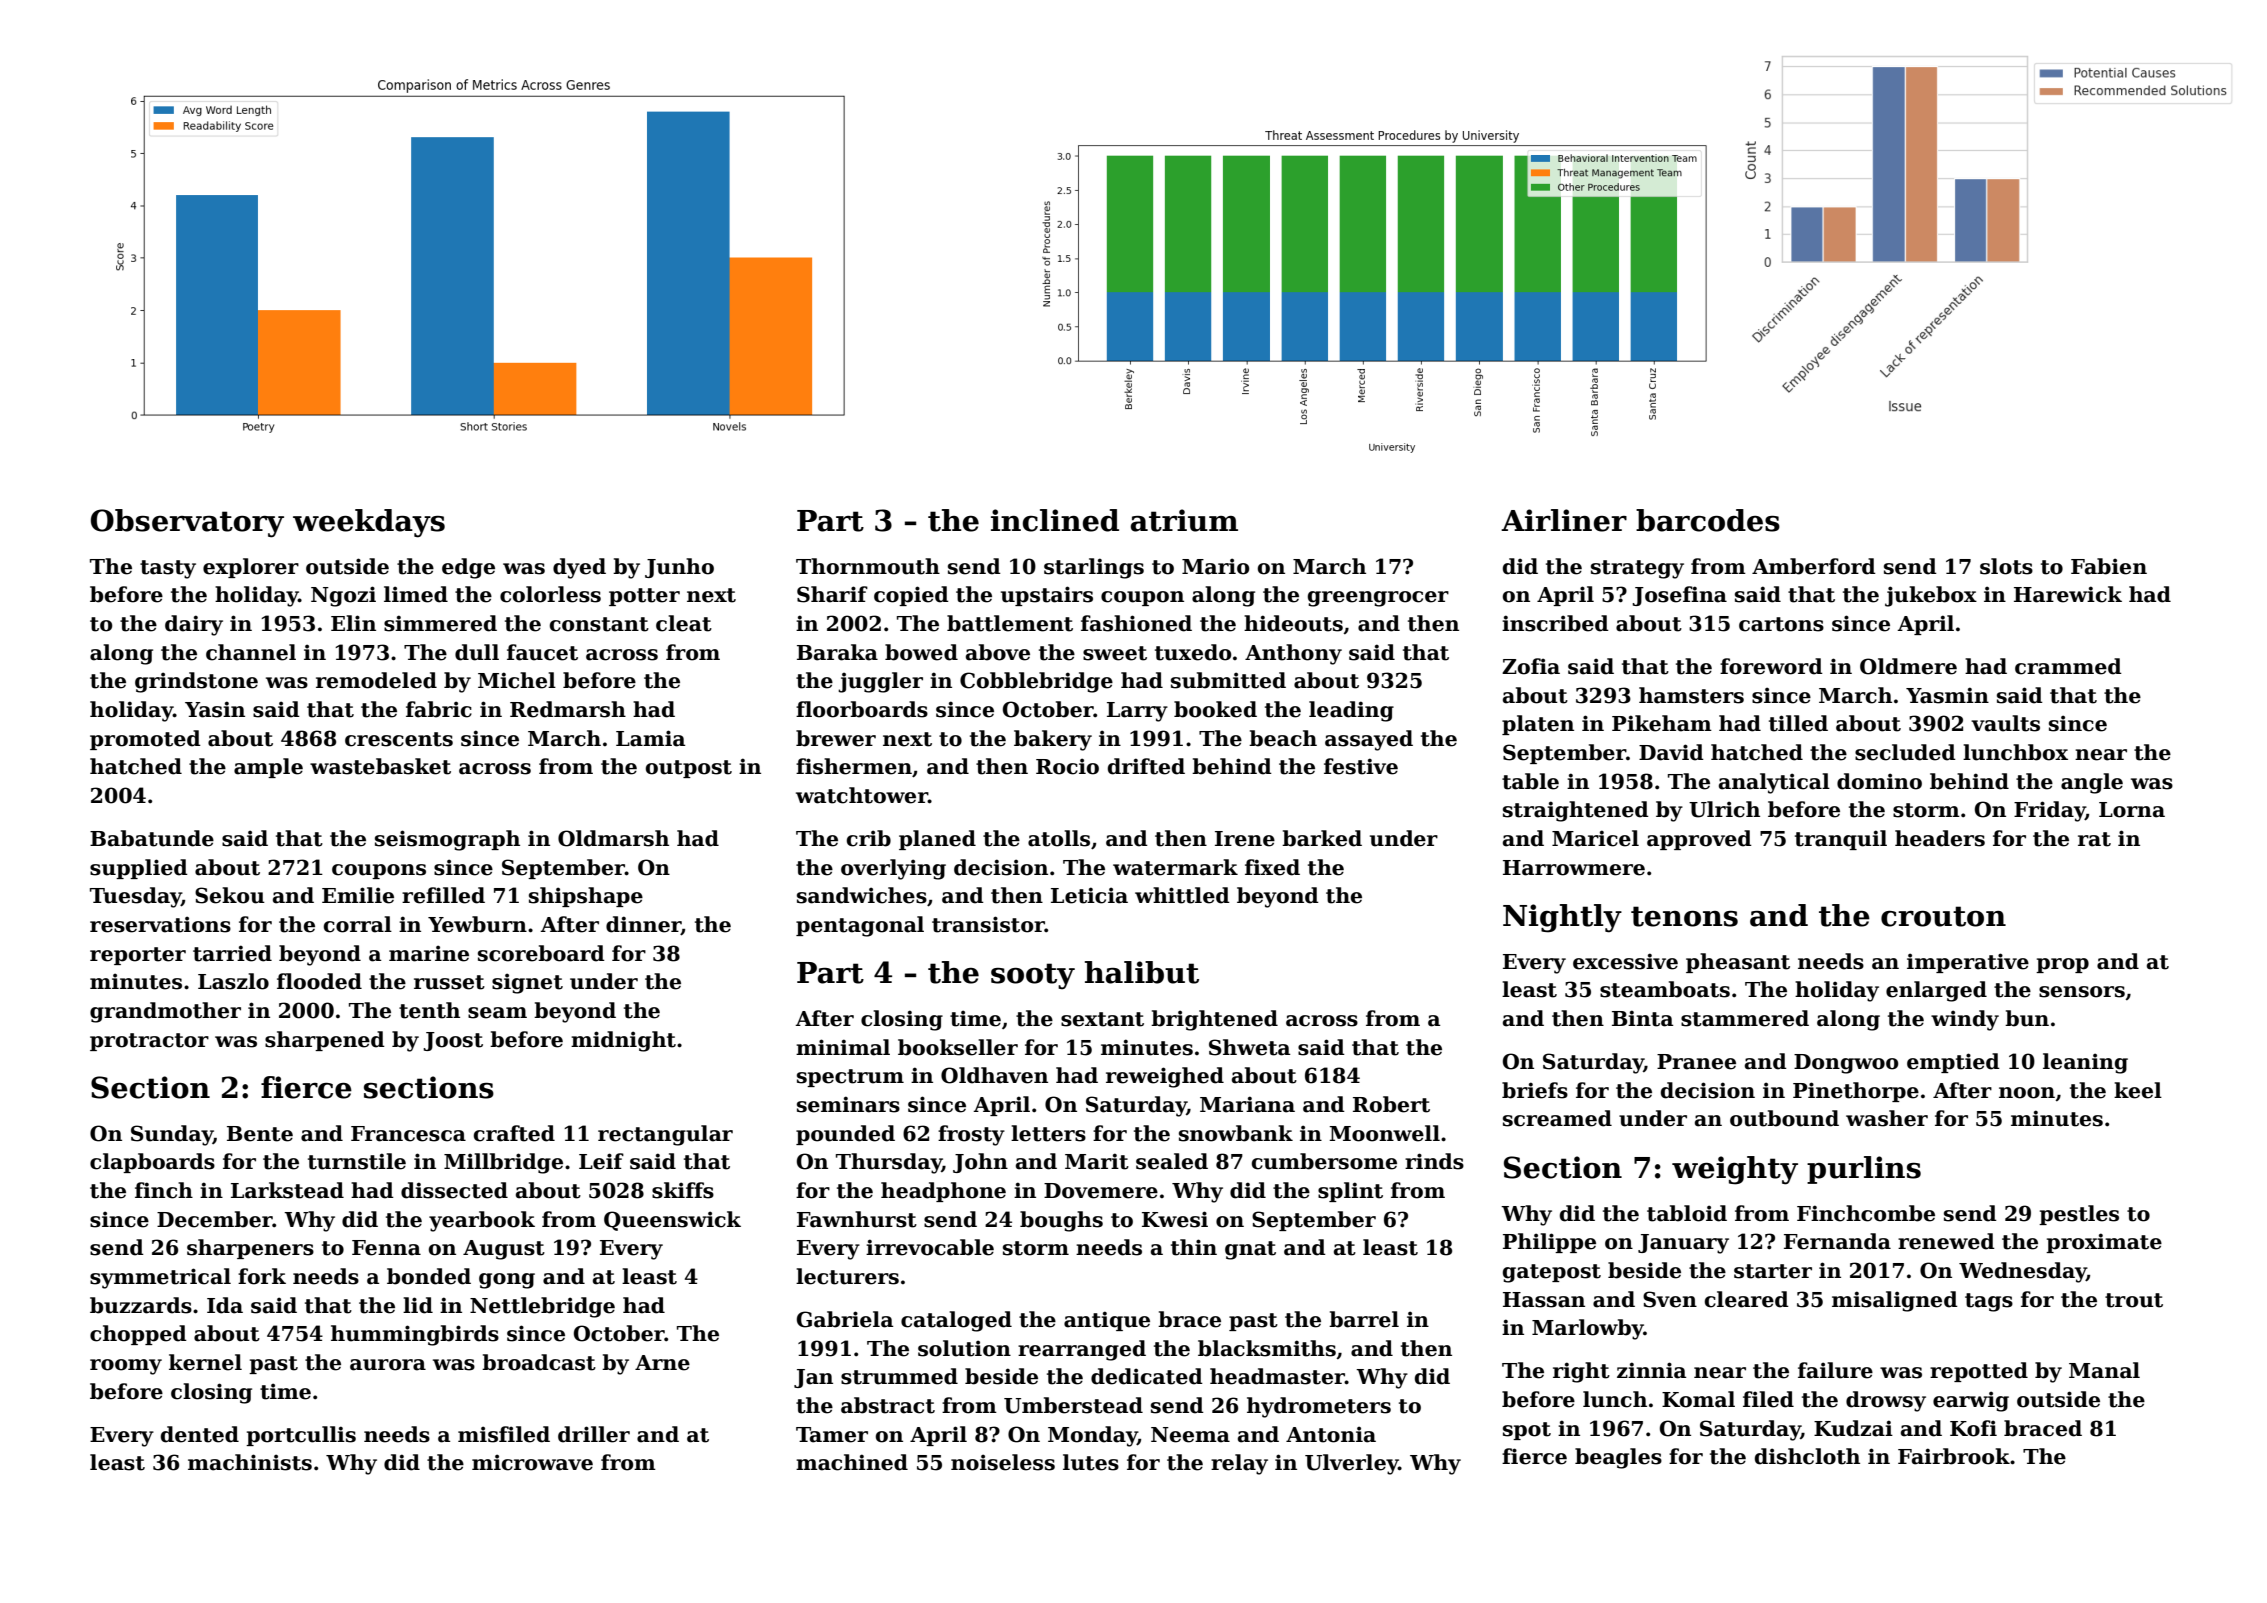 The image size is (2267, 1603). I want to click on tasty, so click(168, 569).
